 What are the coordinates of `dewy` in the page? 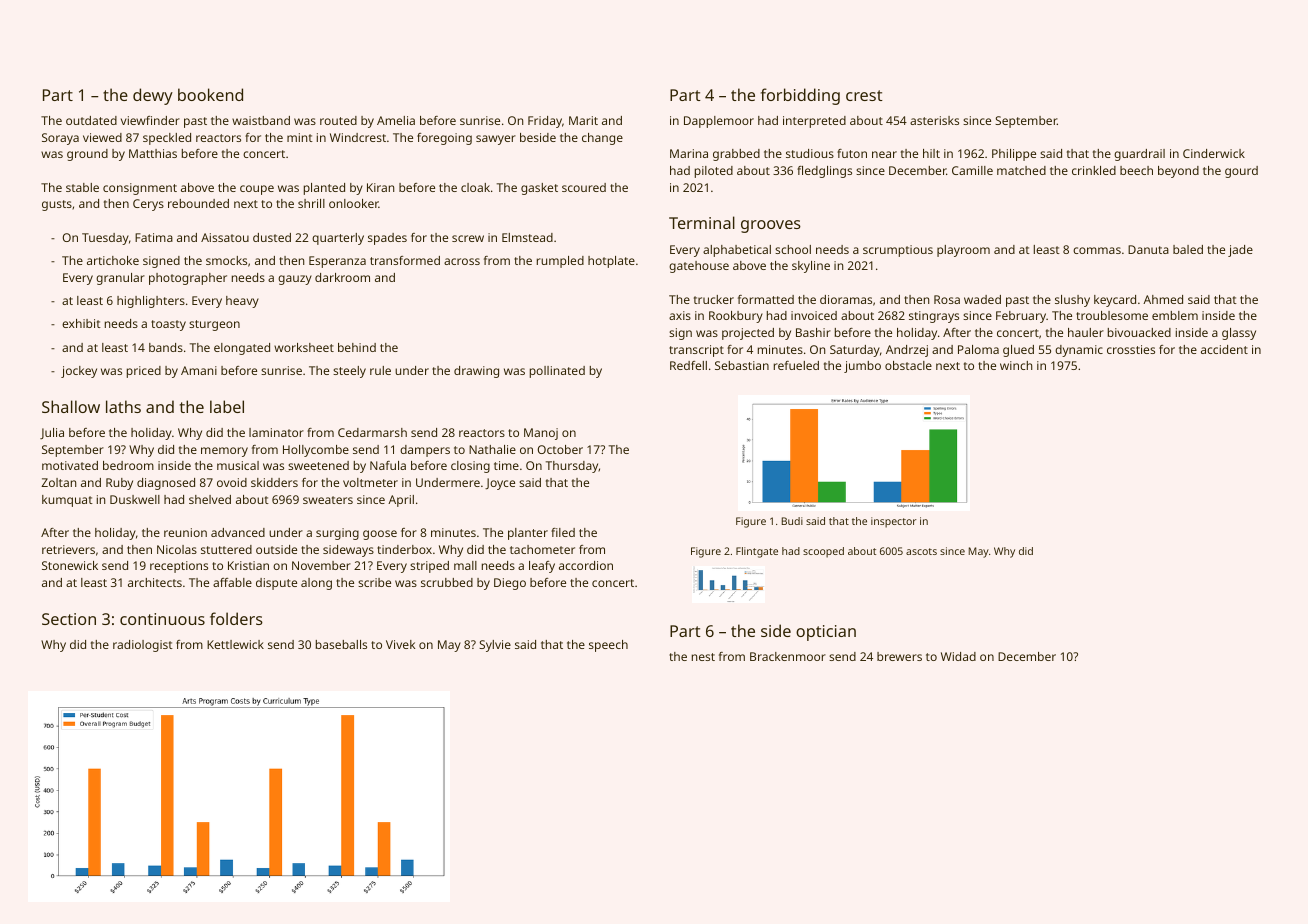 It's located at (153, 96).
